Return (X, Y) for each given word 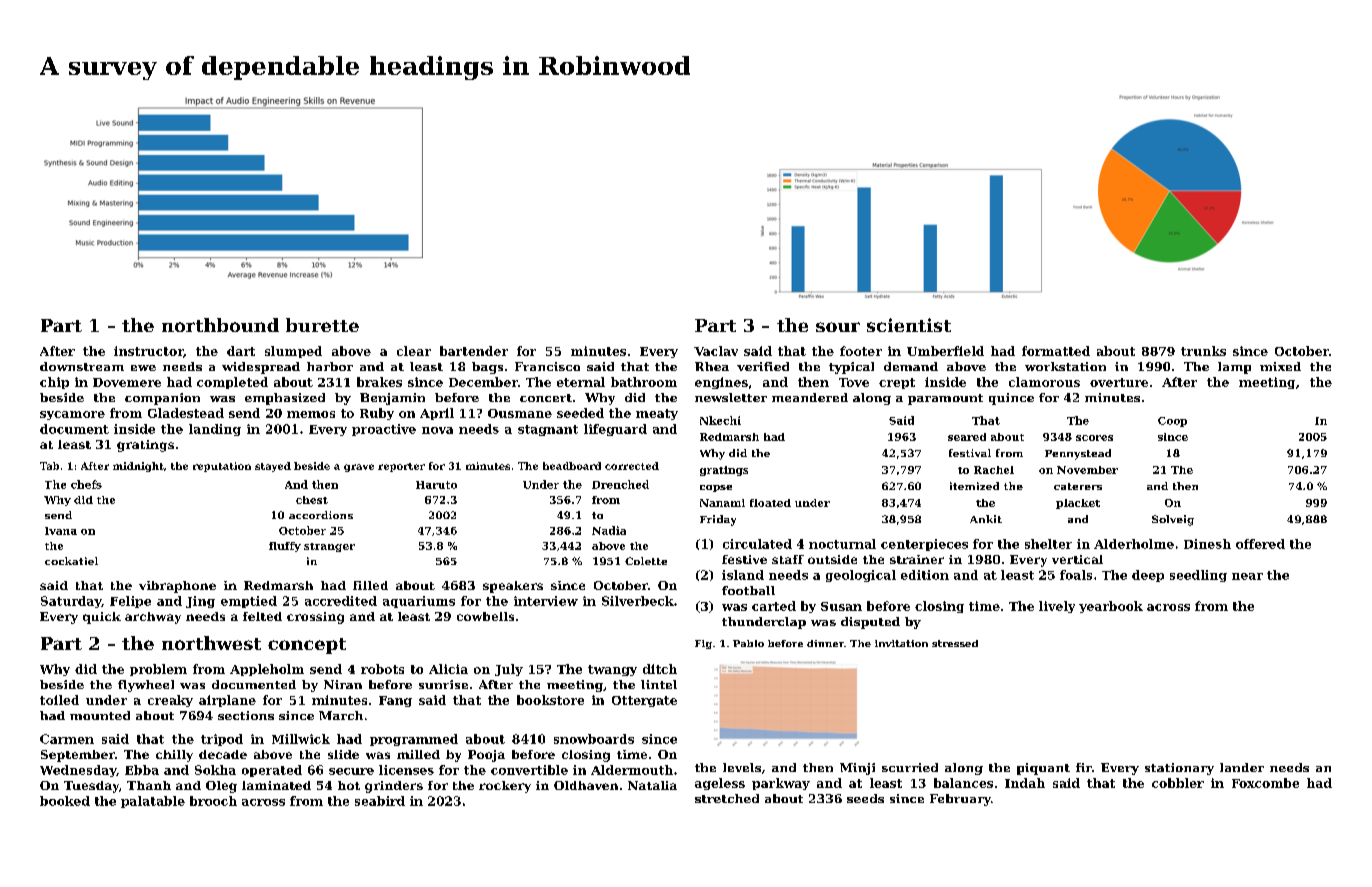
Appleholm (267, 670)
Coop (1172, 422)
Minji (857, 769)
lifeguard (615, 430)
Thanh (149, 785)
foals (1076, 575)
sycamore (72, 415)
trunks (1203, 351)
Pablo (748, 643)
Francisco (547, 366)
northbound (220, 325)
